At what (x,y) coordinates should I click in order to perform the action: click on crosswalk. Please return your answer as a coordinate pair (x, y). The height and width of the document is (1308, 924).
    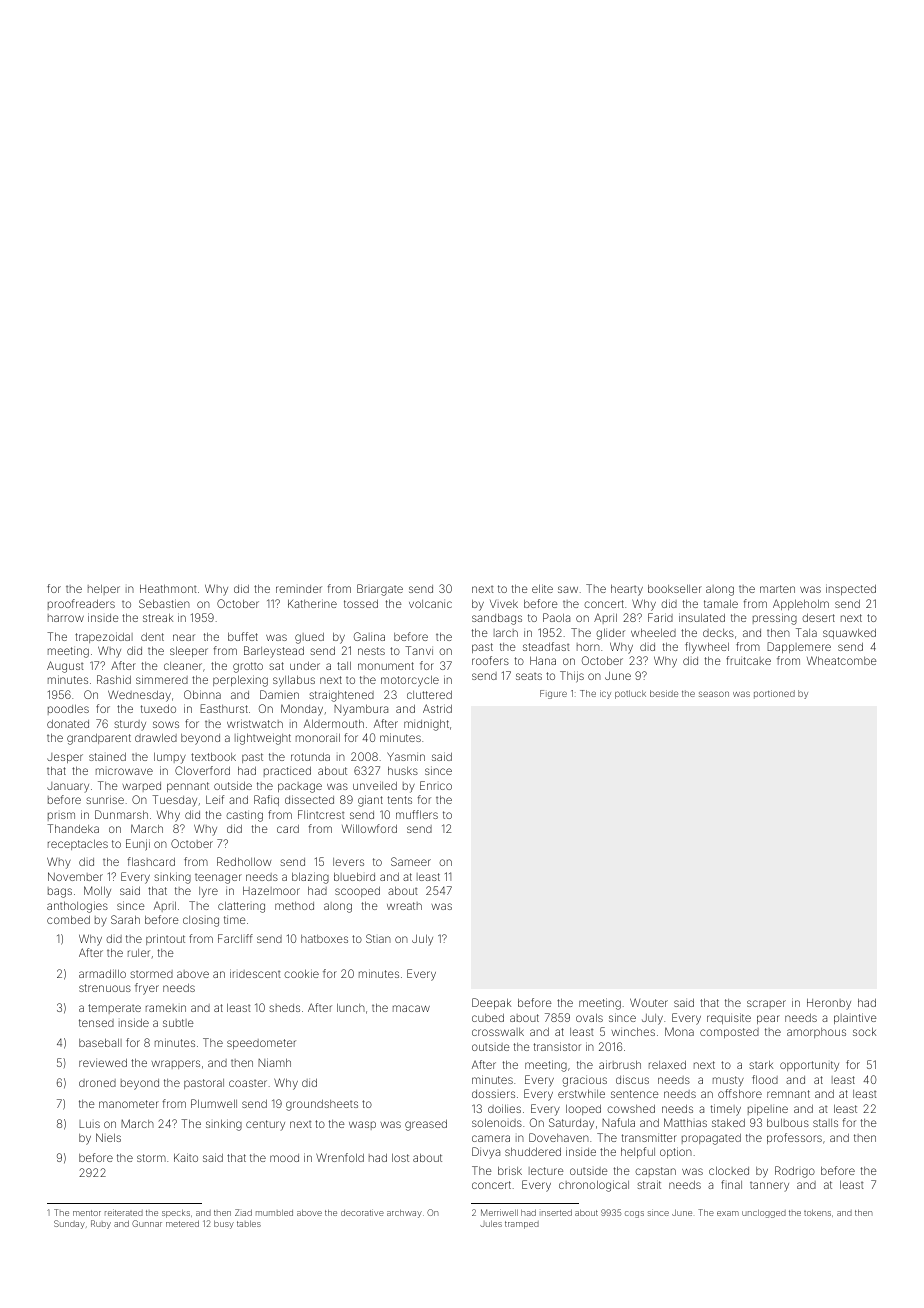
    Looking at the image, I should click on (498, 1032).
